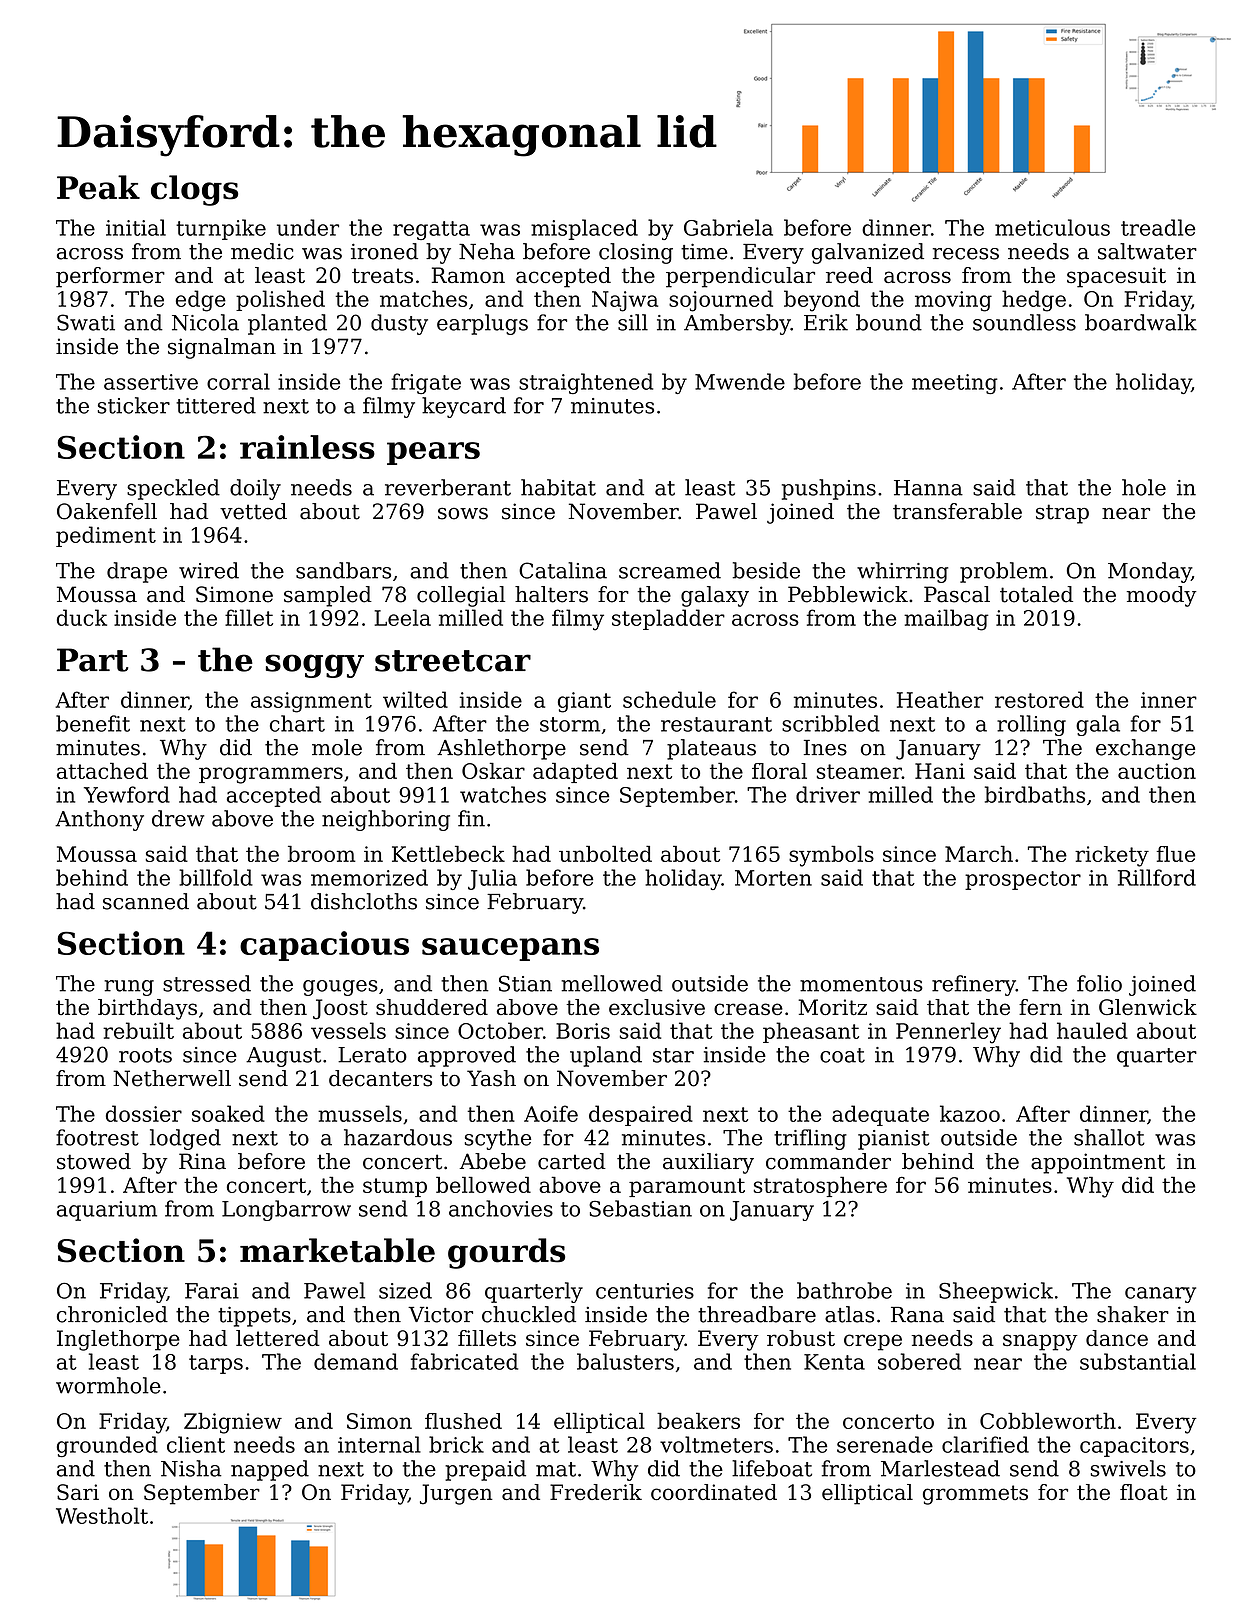 The width and height of the screenshot is (1252, 1621). What do you see at coordinates (1062, 514) in the screenshot?
I see `strap` at bounding box center [1062, 514].
